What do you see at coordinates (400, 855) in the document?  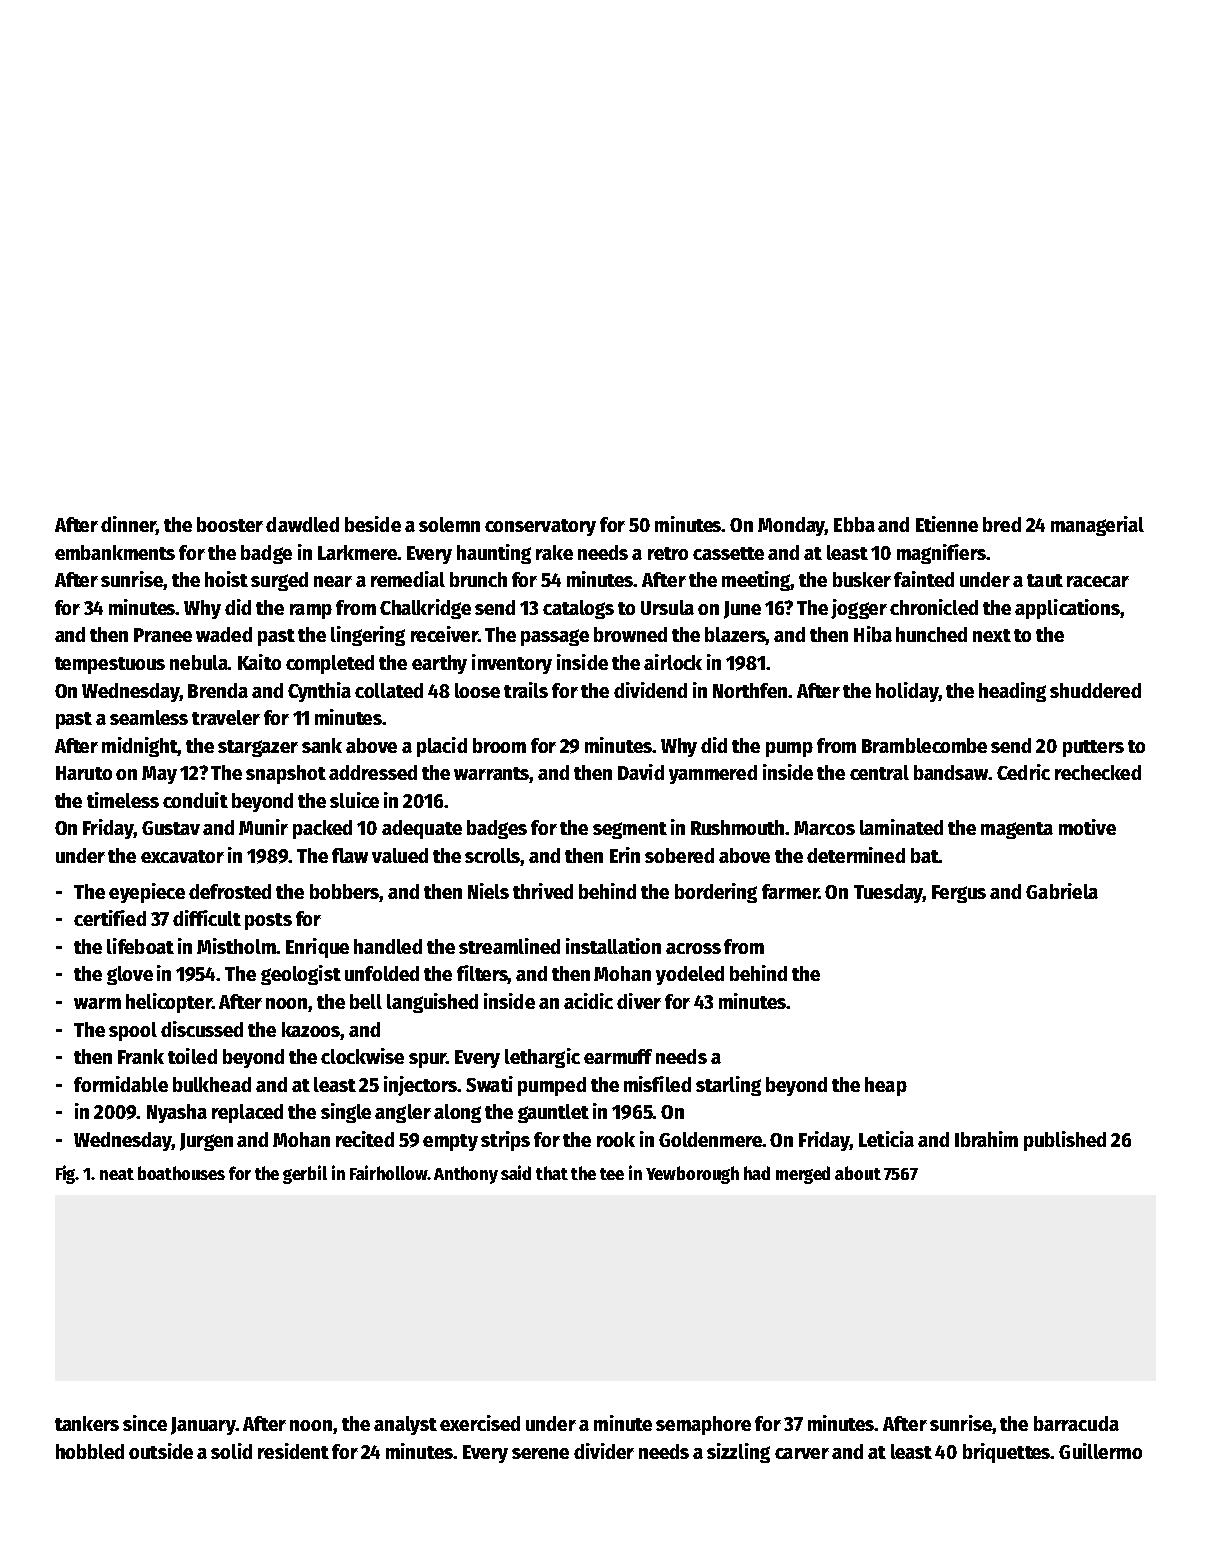 I see `valued` at bounding box center [400, 855].
